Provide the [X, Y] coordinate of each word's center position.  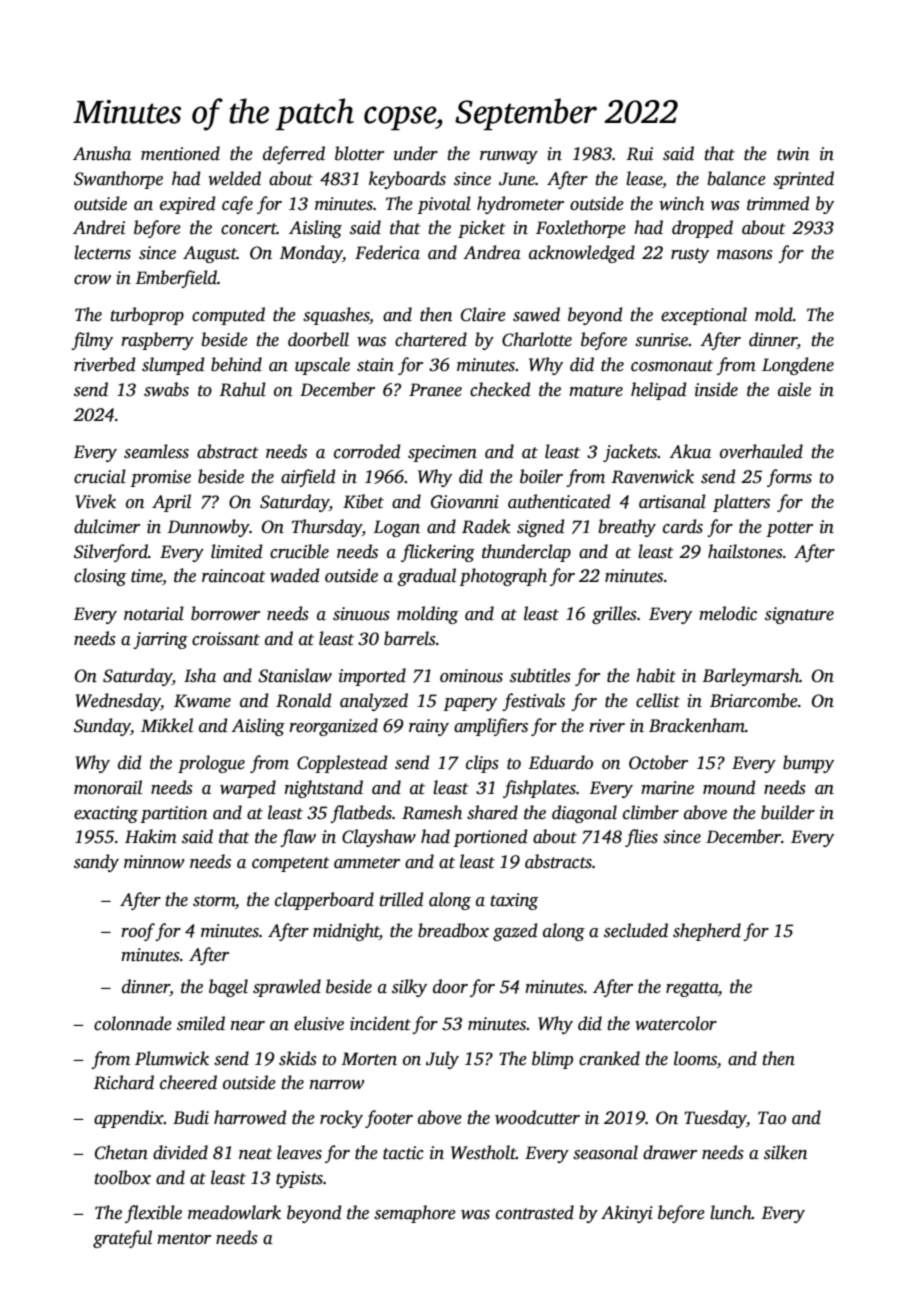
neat [255, 1154]
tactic [403, 1153]
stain [375, 365]
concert [249, 229]
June [517, 179]
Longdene [798, 366]
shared [492, 812]
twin [793, 154]
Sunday [102, 727]
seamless [156, 451]
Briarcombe [754, 700]
